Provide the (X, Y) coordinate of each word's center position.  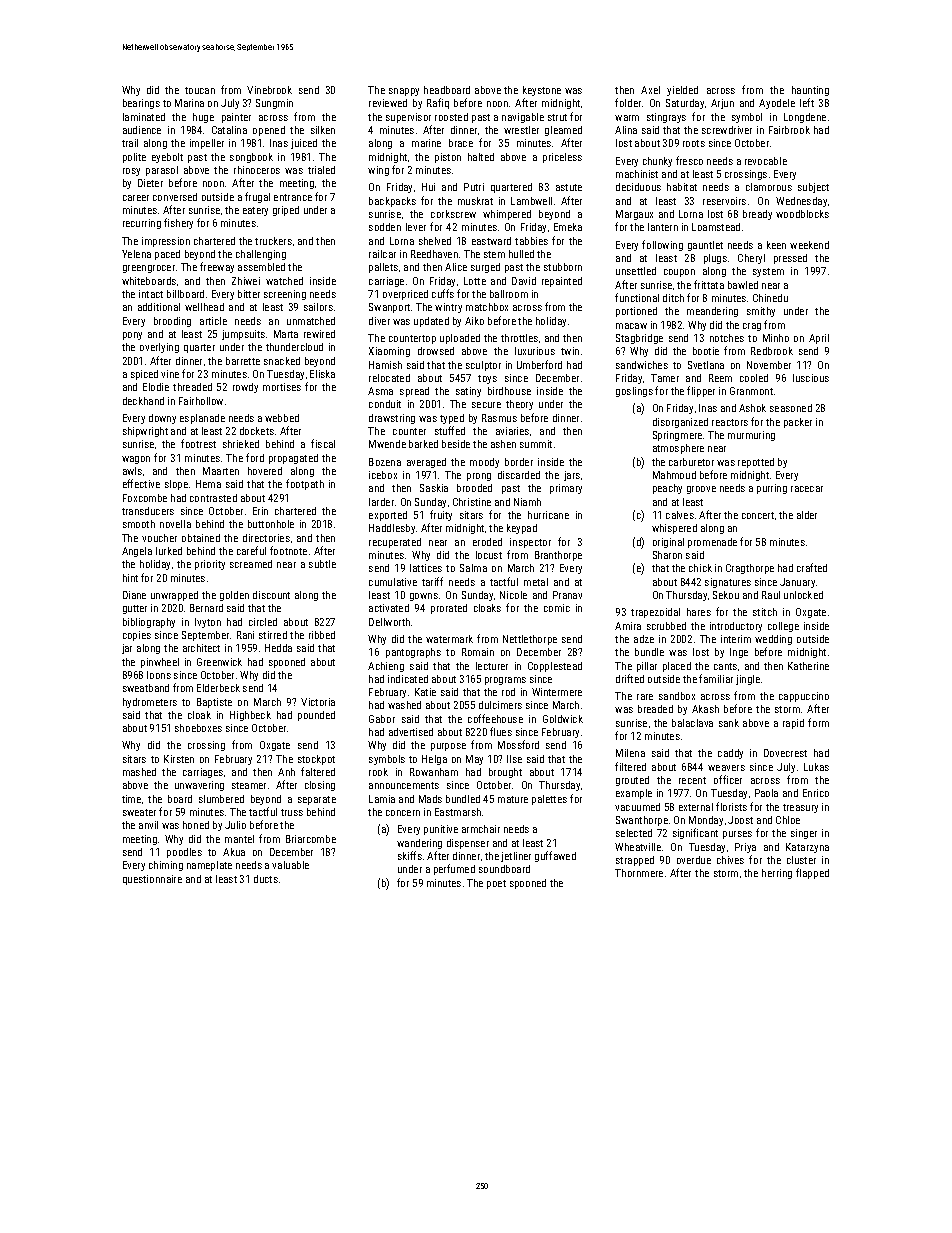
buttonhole (271, 524)
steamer (249, 785)
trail (130, 143)
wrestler (521, 130)
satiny (468, 392)
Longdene (805, 118)
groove (701, 490)
